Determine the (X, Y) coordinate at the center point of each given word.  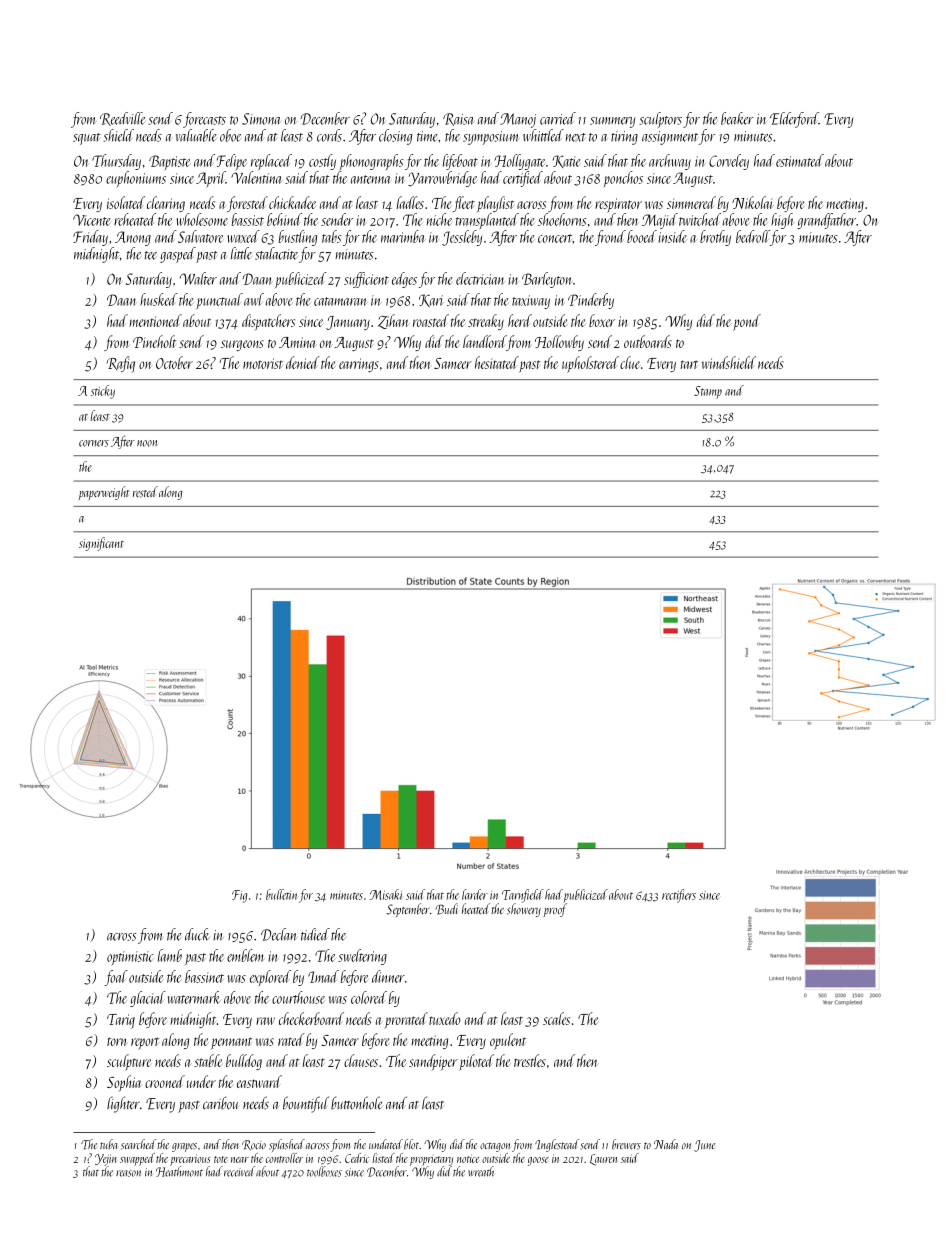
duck (197, 934)
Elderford (794, 120)
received (239, 1171)
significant (101, 544)
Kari (431, 300)
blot (411, 1144)
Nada (666, 1144)
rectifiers (679, 896)
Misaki (385, 894)
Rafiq (121, 364)
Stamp (708, 392)
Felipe (232, 162)
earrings (359, 365)
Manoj (518, 120)
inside (672, 236)
